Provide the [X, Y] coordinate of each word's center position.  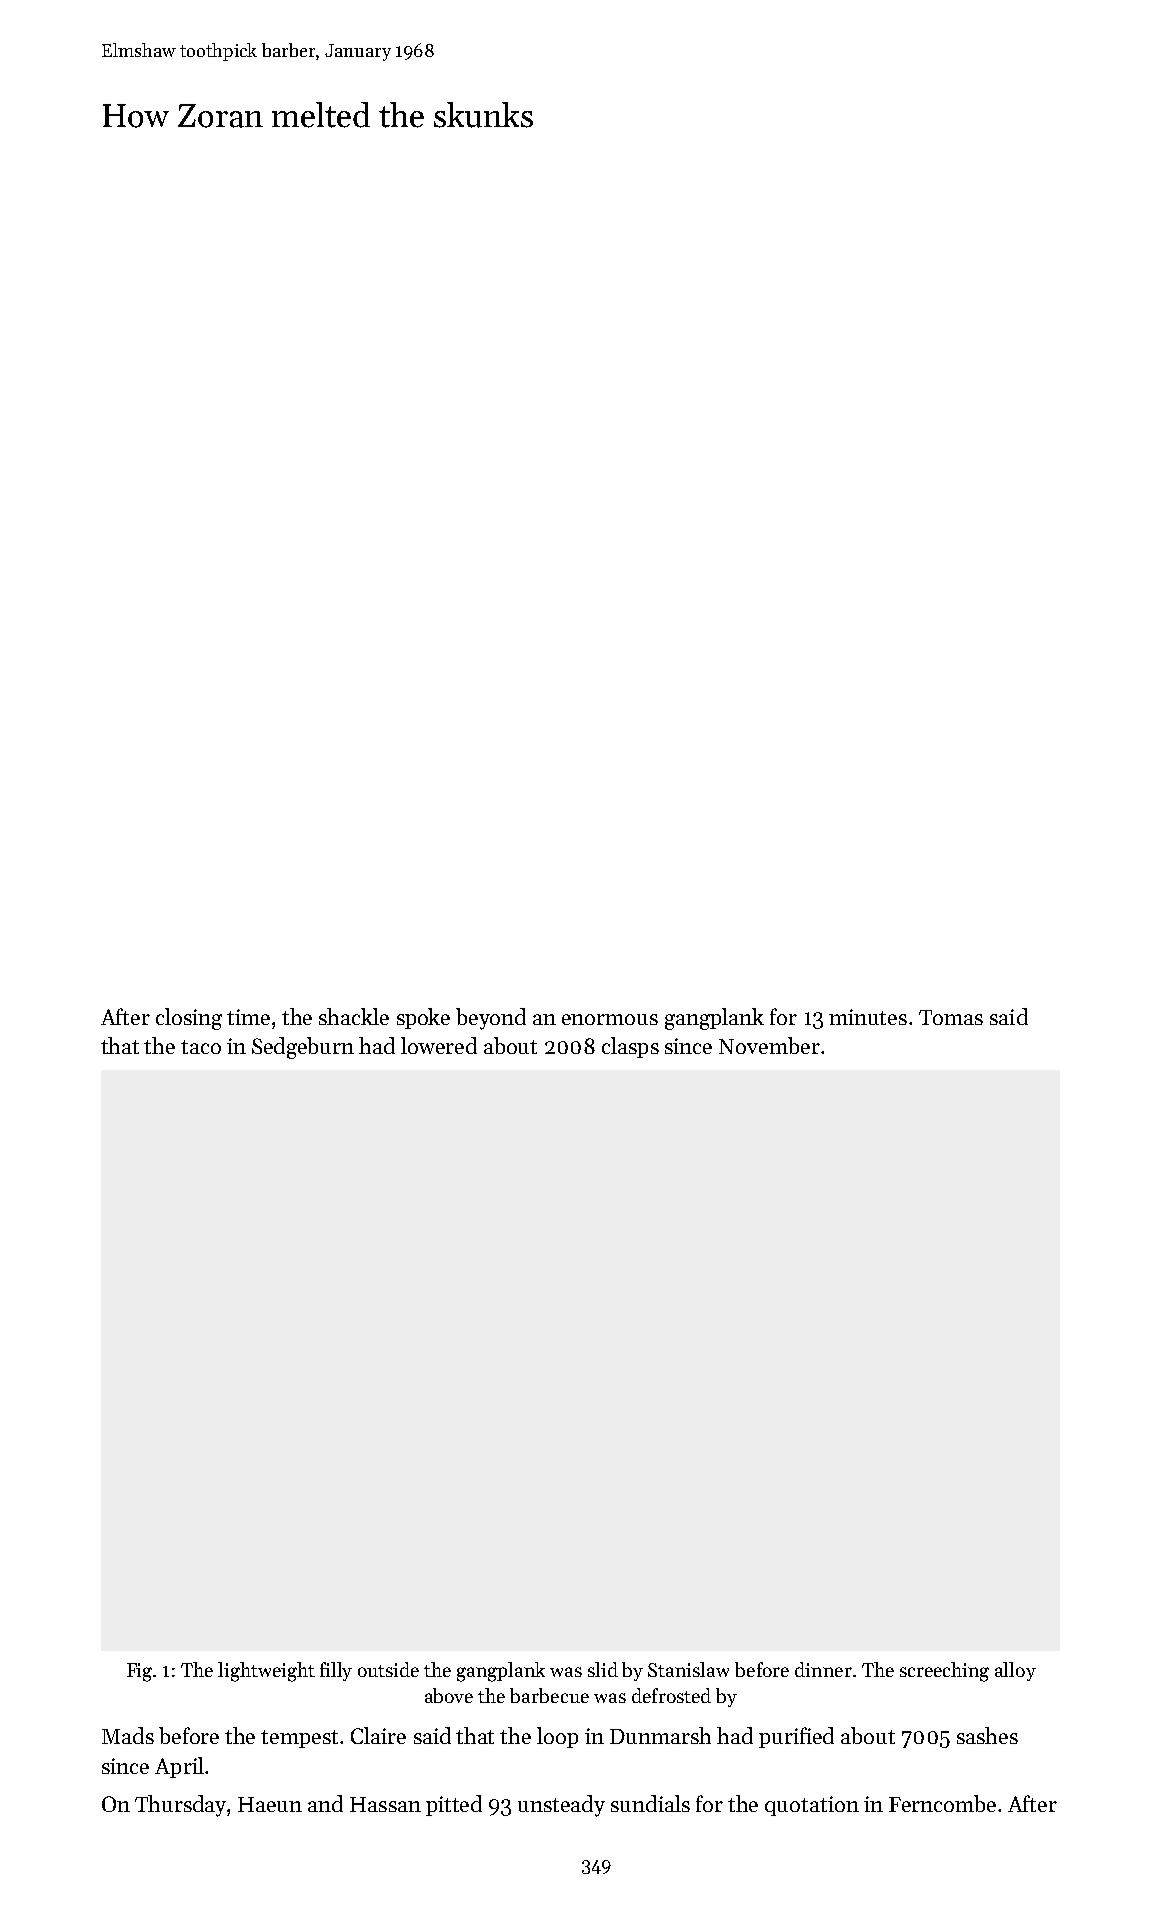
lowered [439, 1045]
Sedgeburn [303, 1048]
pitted [454, 1805]
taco [201, 1047]
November [769, 1045]
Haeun [270, 1804]
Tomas [951, 1017]
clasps [630, 1047]
